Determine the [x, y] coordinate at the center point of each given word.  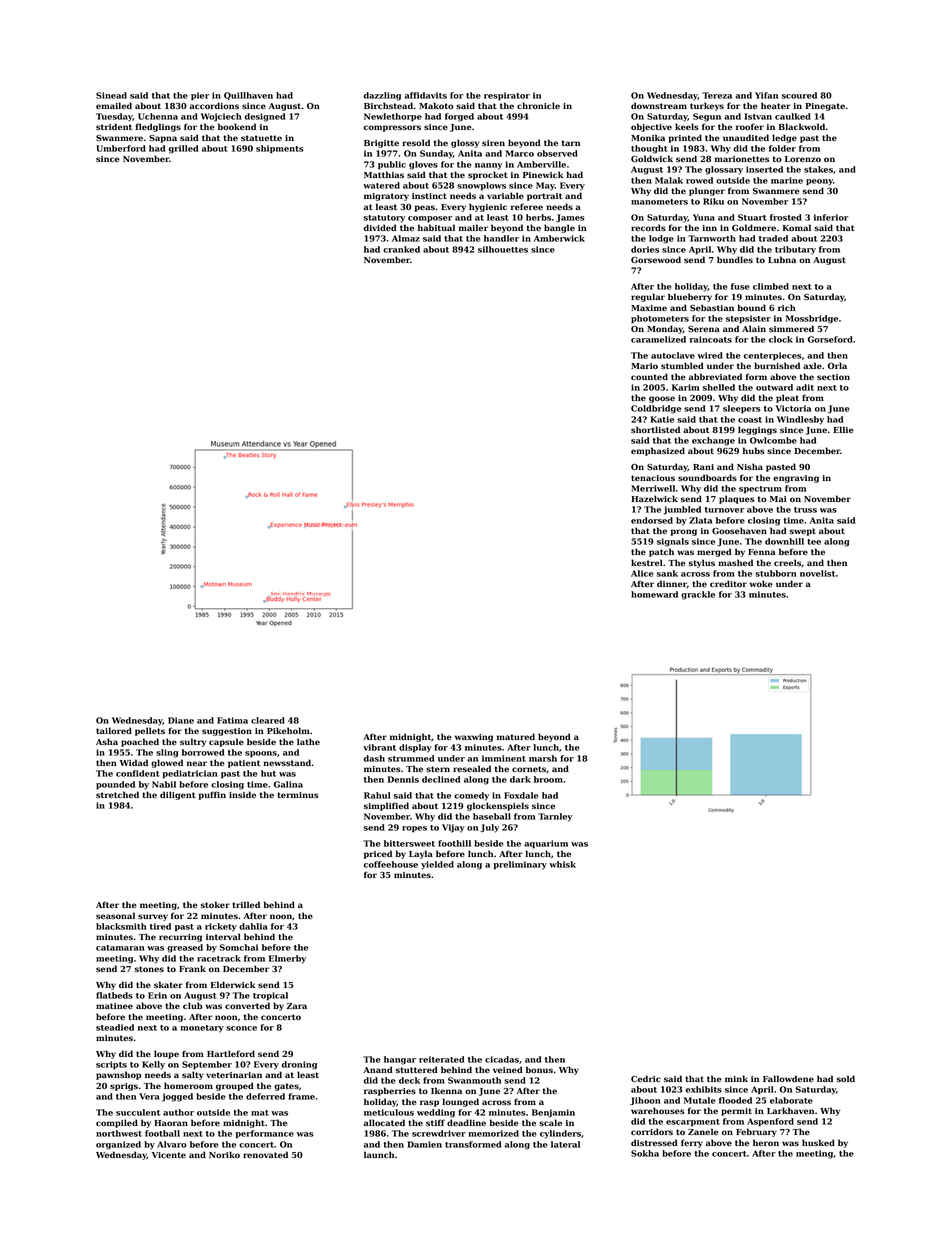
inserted [764, 169]
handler [501, 238]
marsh [543, 758]
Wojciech [221, 117]
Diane [181, 720]
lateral [565, 1144]
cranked [401, 249]
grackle [698, 595]
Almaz [406, 238]
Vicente [169, 1155]
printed [685, 138]
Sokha [645, 1153]
